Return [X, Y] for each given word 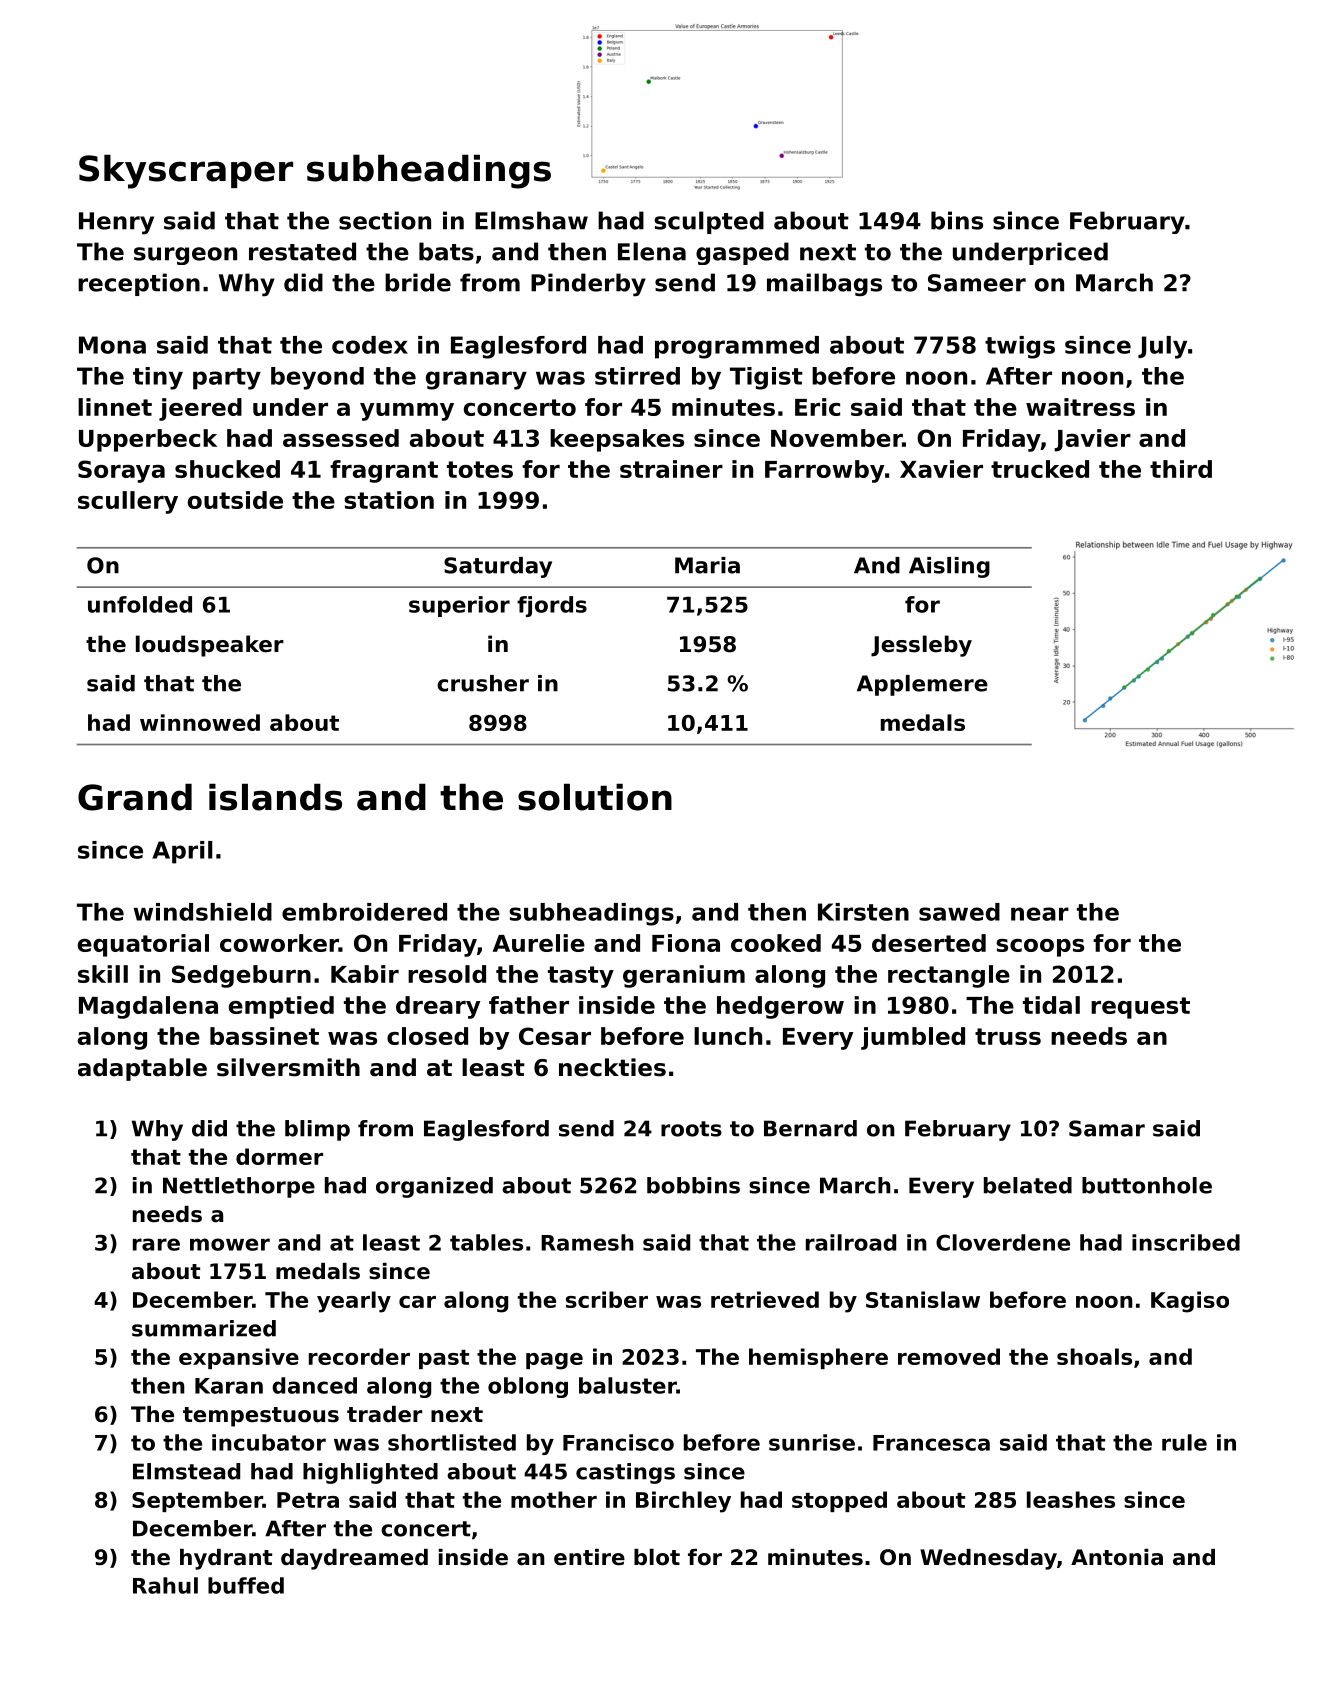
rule [1184, 1442]
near [1040, 914]
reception [139, 284]
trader [384, 1414]
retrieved [765, 1299]
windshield [202, 912]
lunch [728, 1036]
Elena [652, 251]
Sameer [977, 283]
